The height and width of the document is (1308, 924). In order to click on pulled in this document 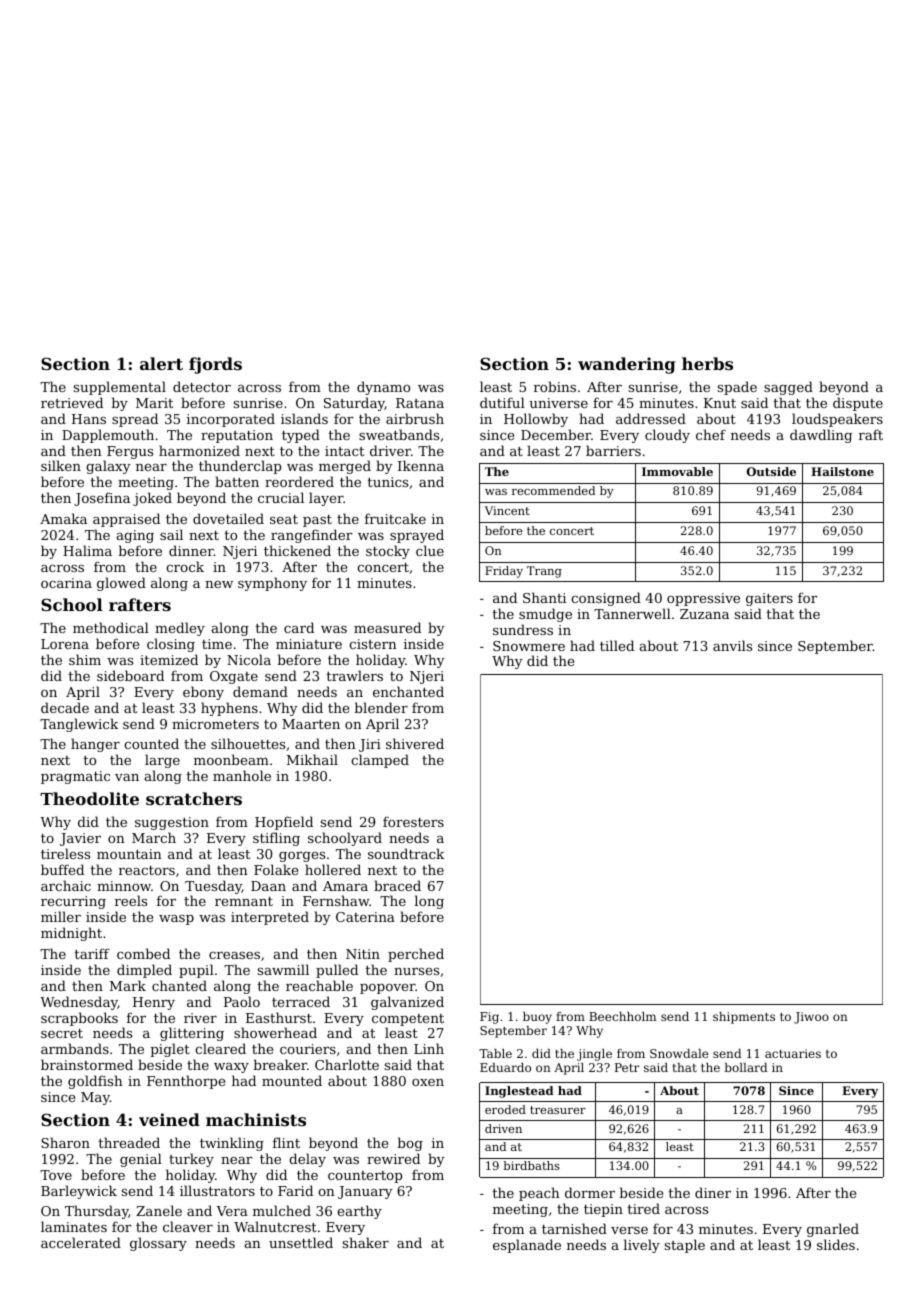, I will do `click(337, 971)`.
